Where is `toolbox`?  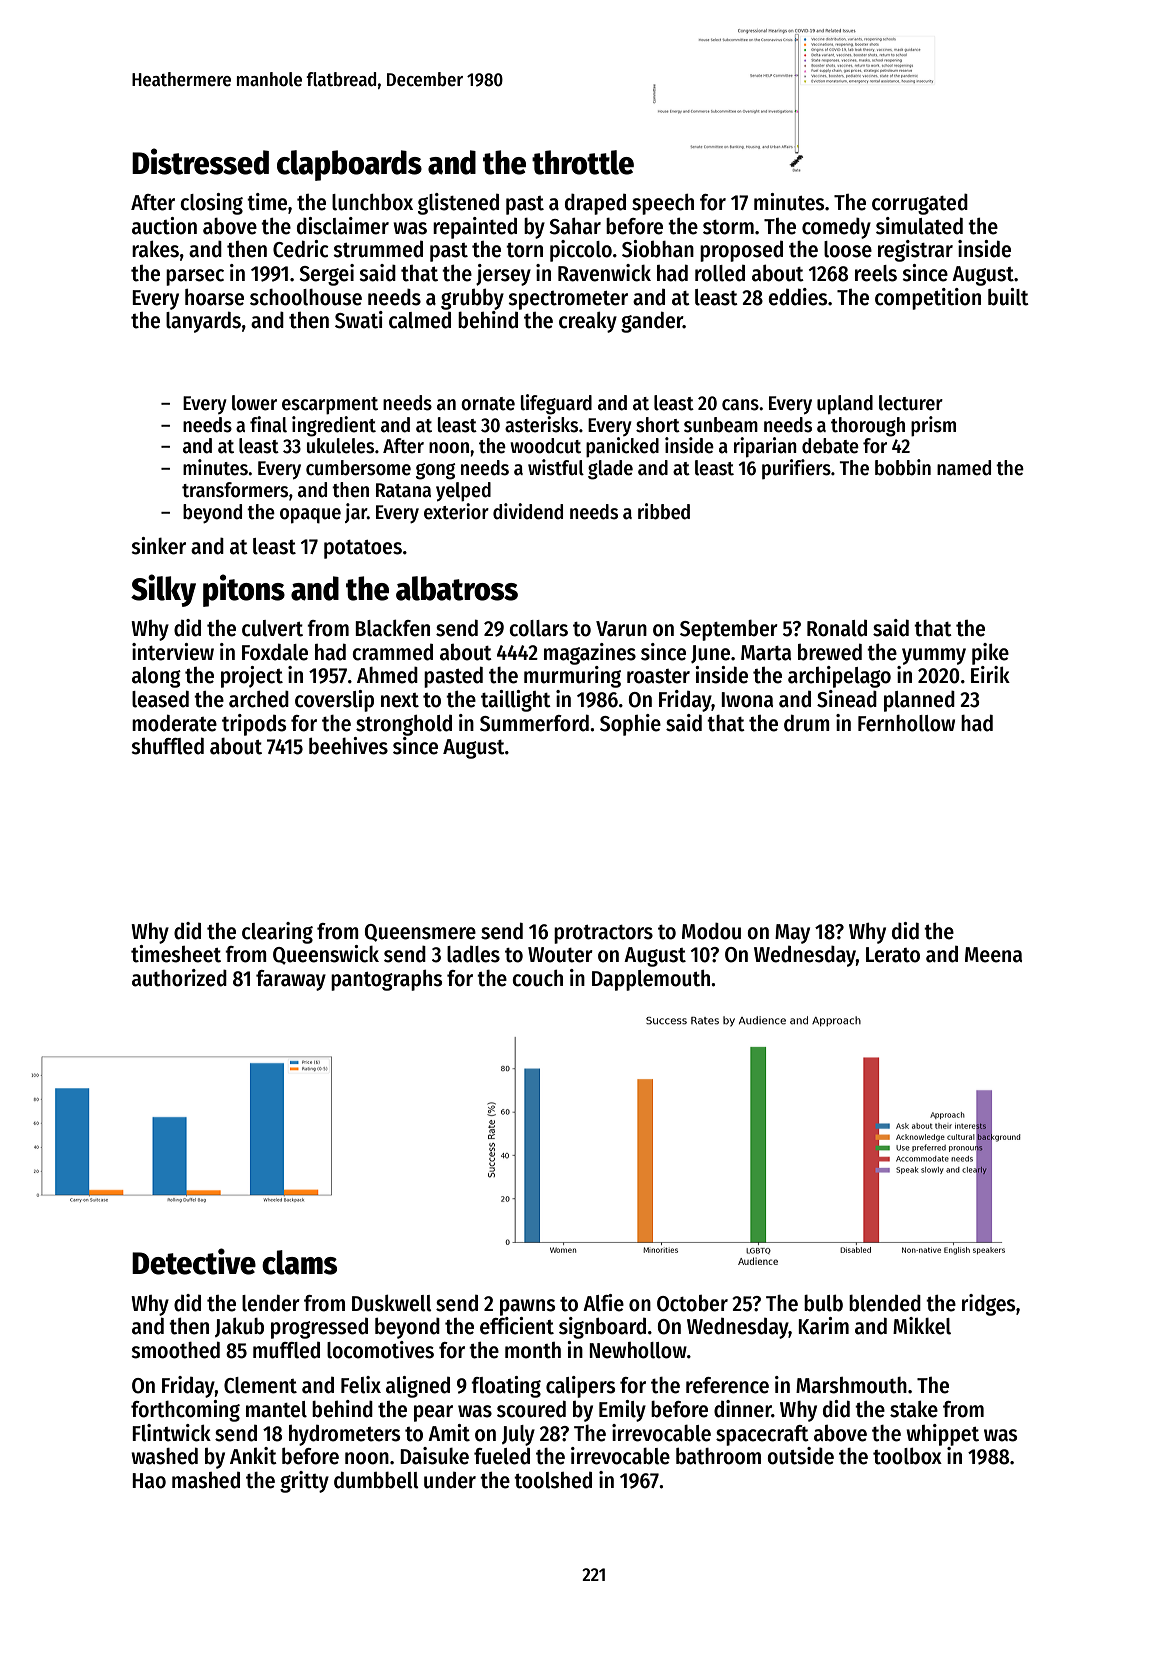 toolbox is located at coordinates (907, 1456).
